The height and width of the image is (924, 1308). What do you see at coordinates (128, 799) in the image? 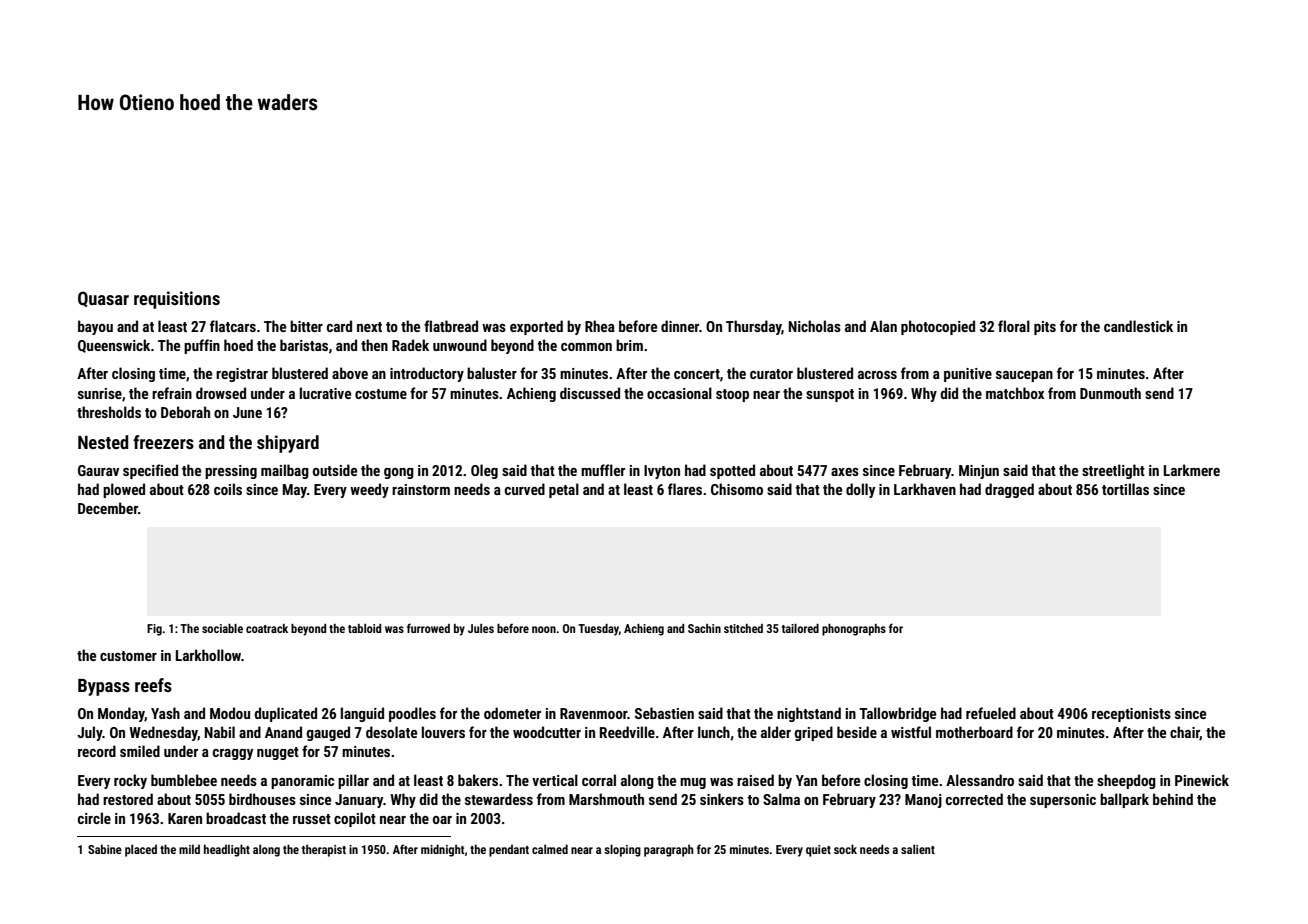
I see `restored` at bounding box center [128, 799].
